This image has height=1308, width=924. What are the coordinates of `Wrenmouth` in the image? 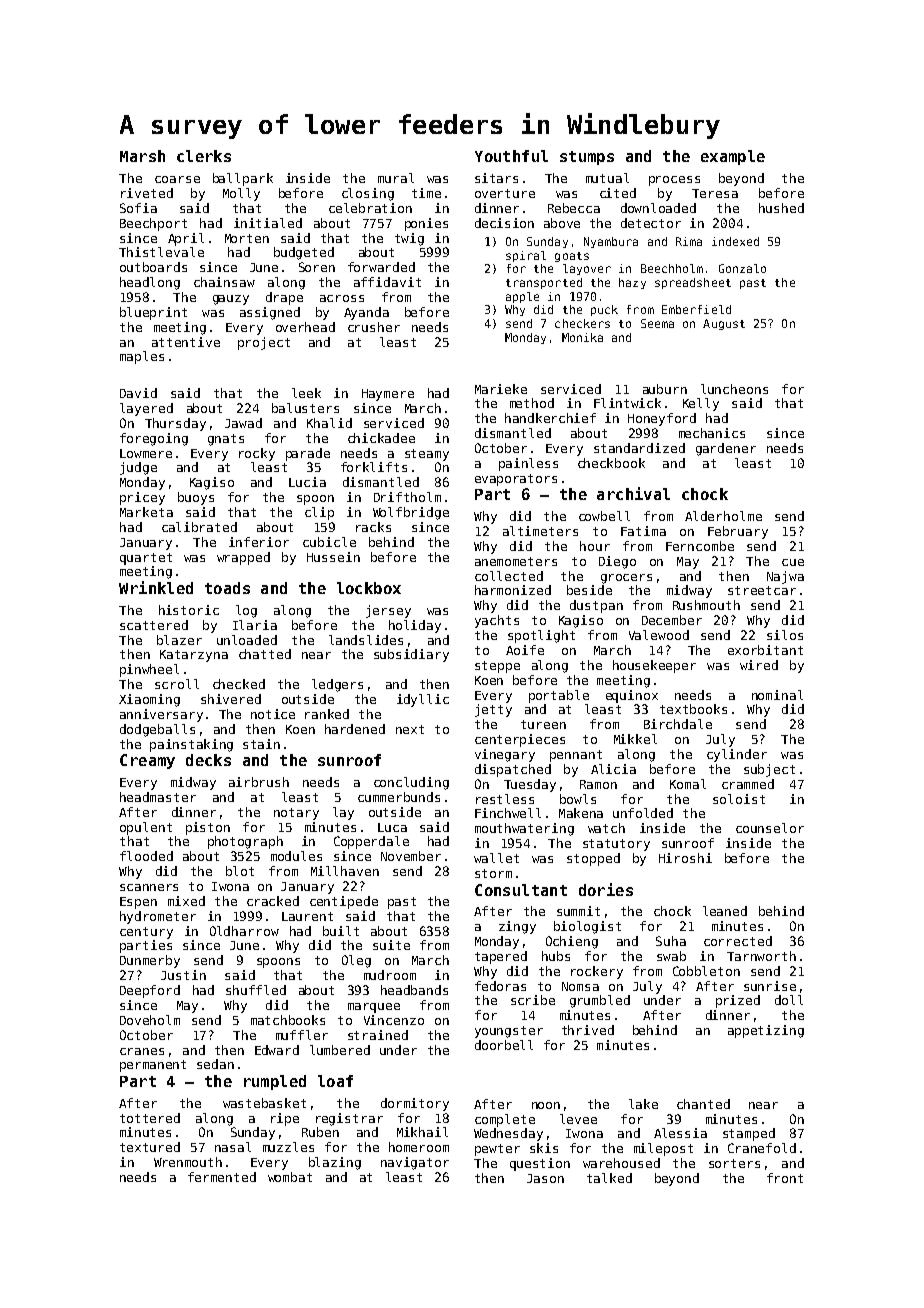 It's located at (188, 1162).
